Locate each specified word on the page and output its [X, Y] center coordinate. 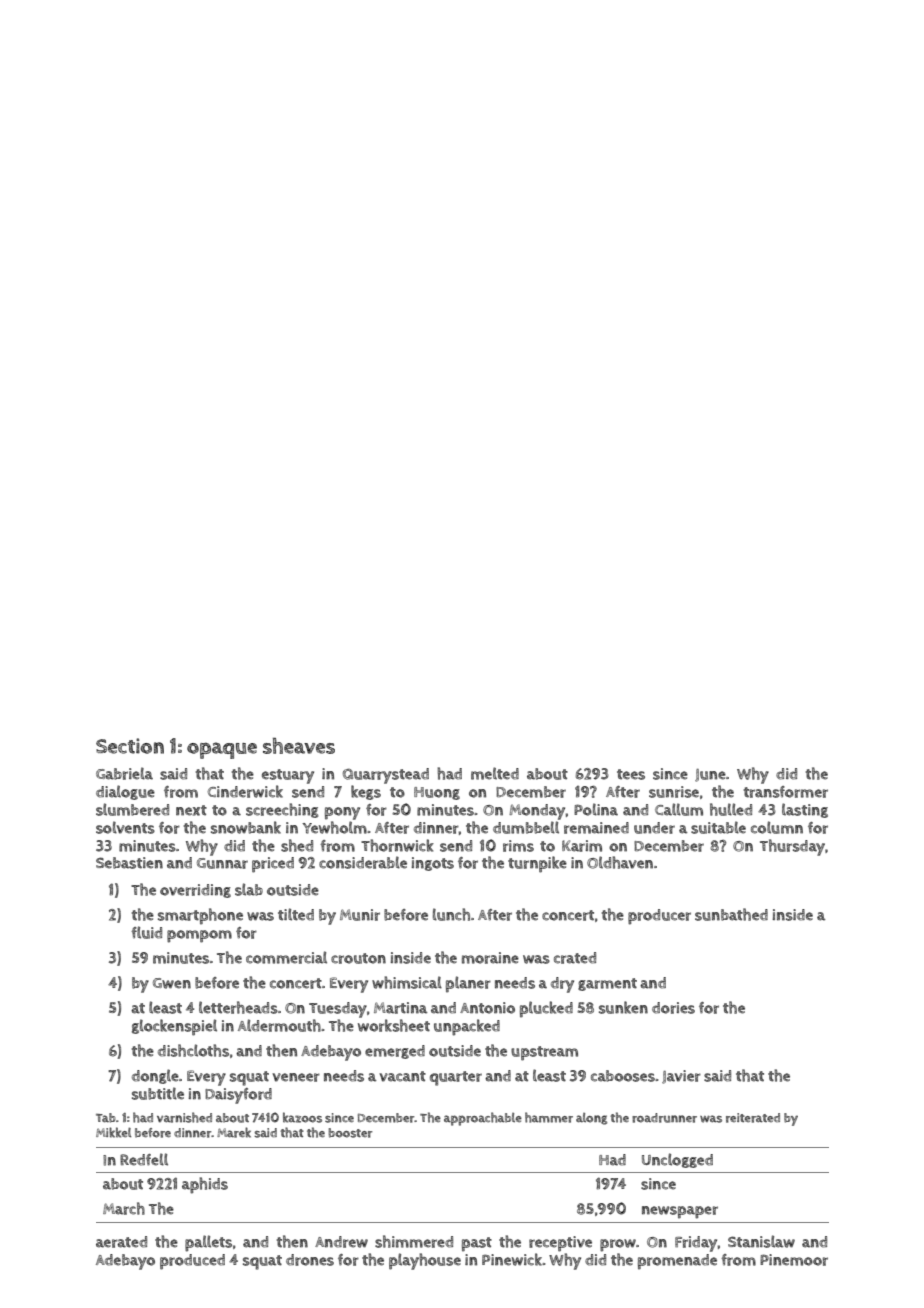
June [710, 775]
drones [310, 1260]
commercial [286, 957]
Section [130, 746]
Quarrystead [386, 776]
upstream [544, 1053]
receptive [560, 1244]
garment [607, 984]
